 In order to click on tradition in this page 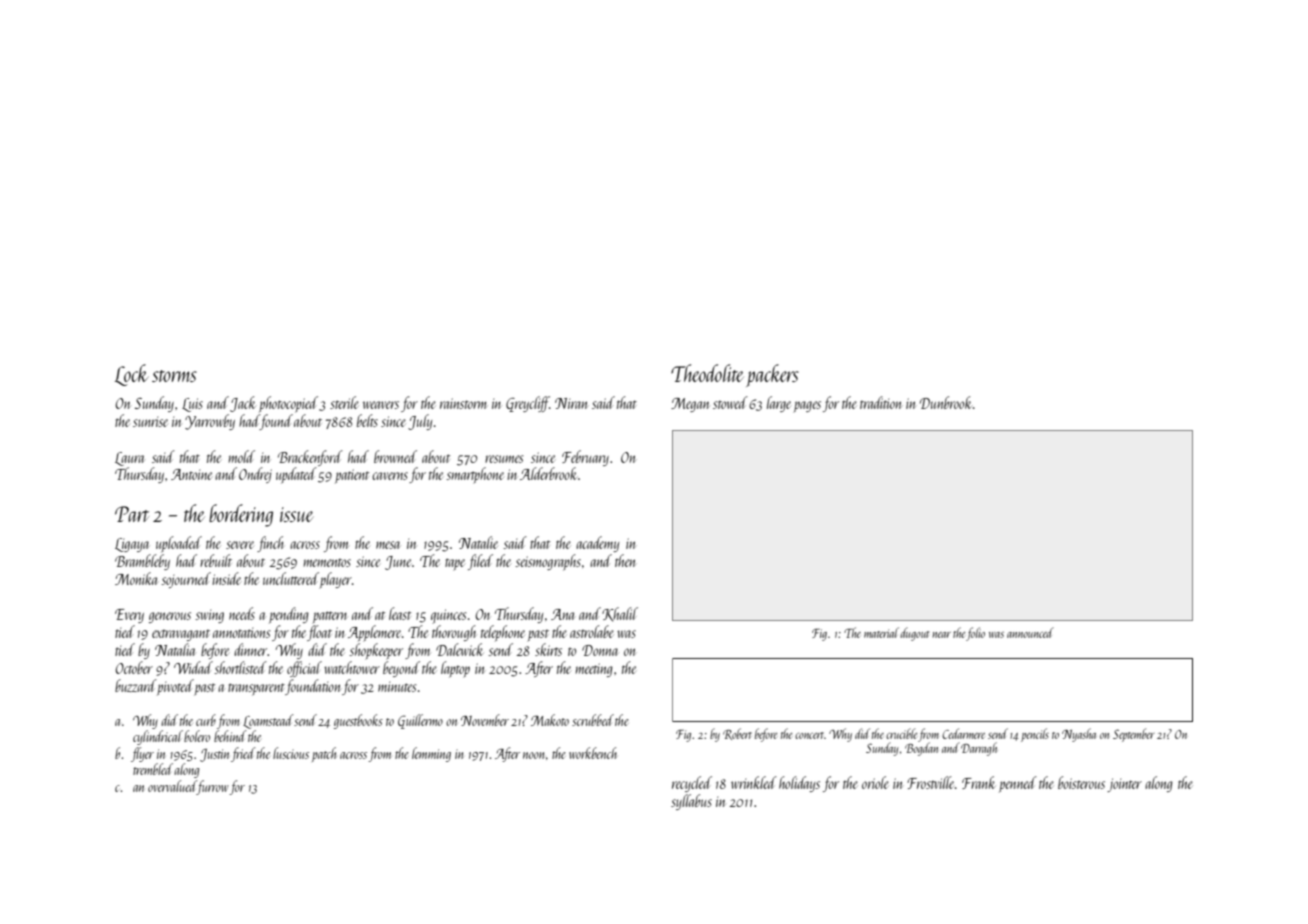, I will do `click(880, 402)`.
